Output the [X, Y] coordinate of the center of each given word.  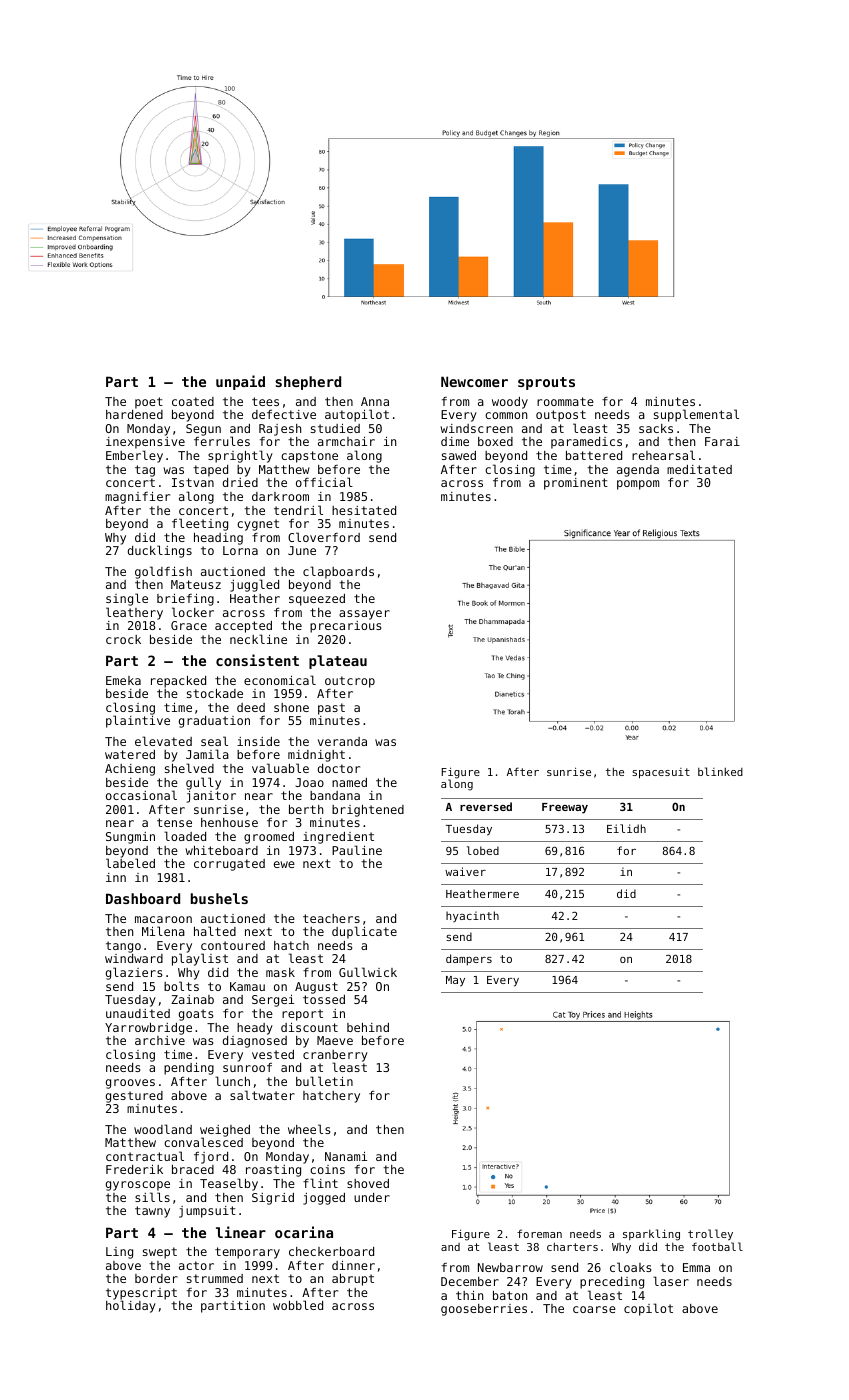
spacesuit [661, 773]
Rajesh [280, 430]
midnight [316, 756]
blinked [720, 771]
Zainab [192, 999]
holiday [131, 1307]
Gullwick [368, 972]
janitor [211, 797]
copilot [648, 1309]
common [506, 415]
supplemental [696, 415]
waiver [465, 871]
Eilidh [626, 828]
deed [251, 707]
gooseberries [484, 1310]
